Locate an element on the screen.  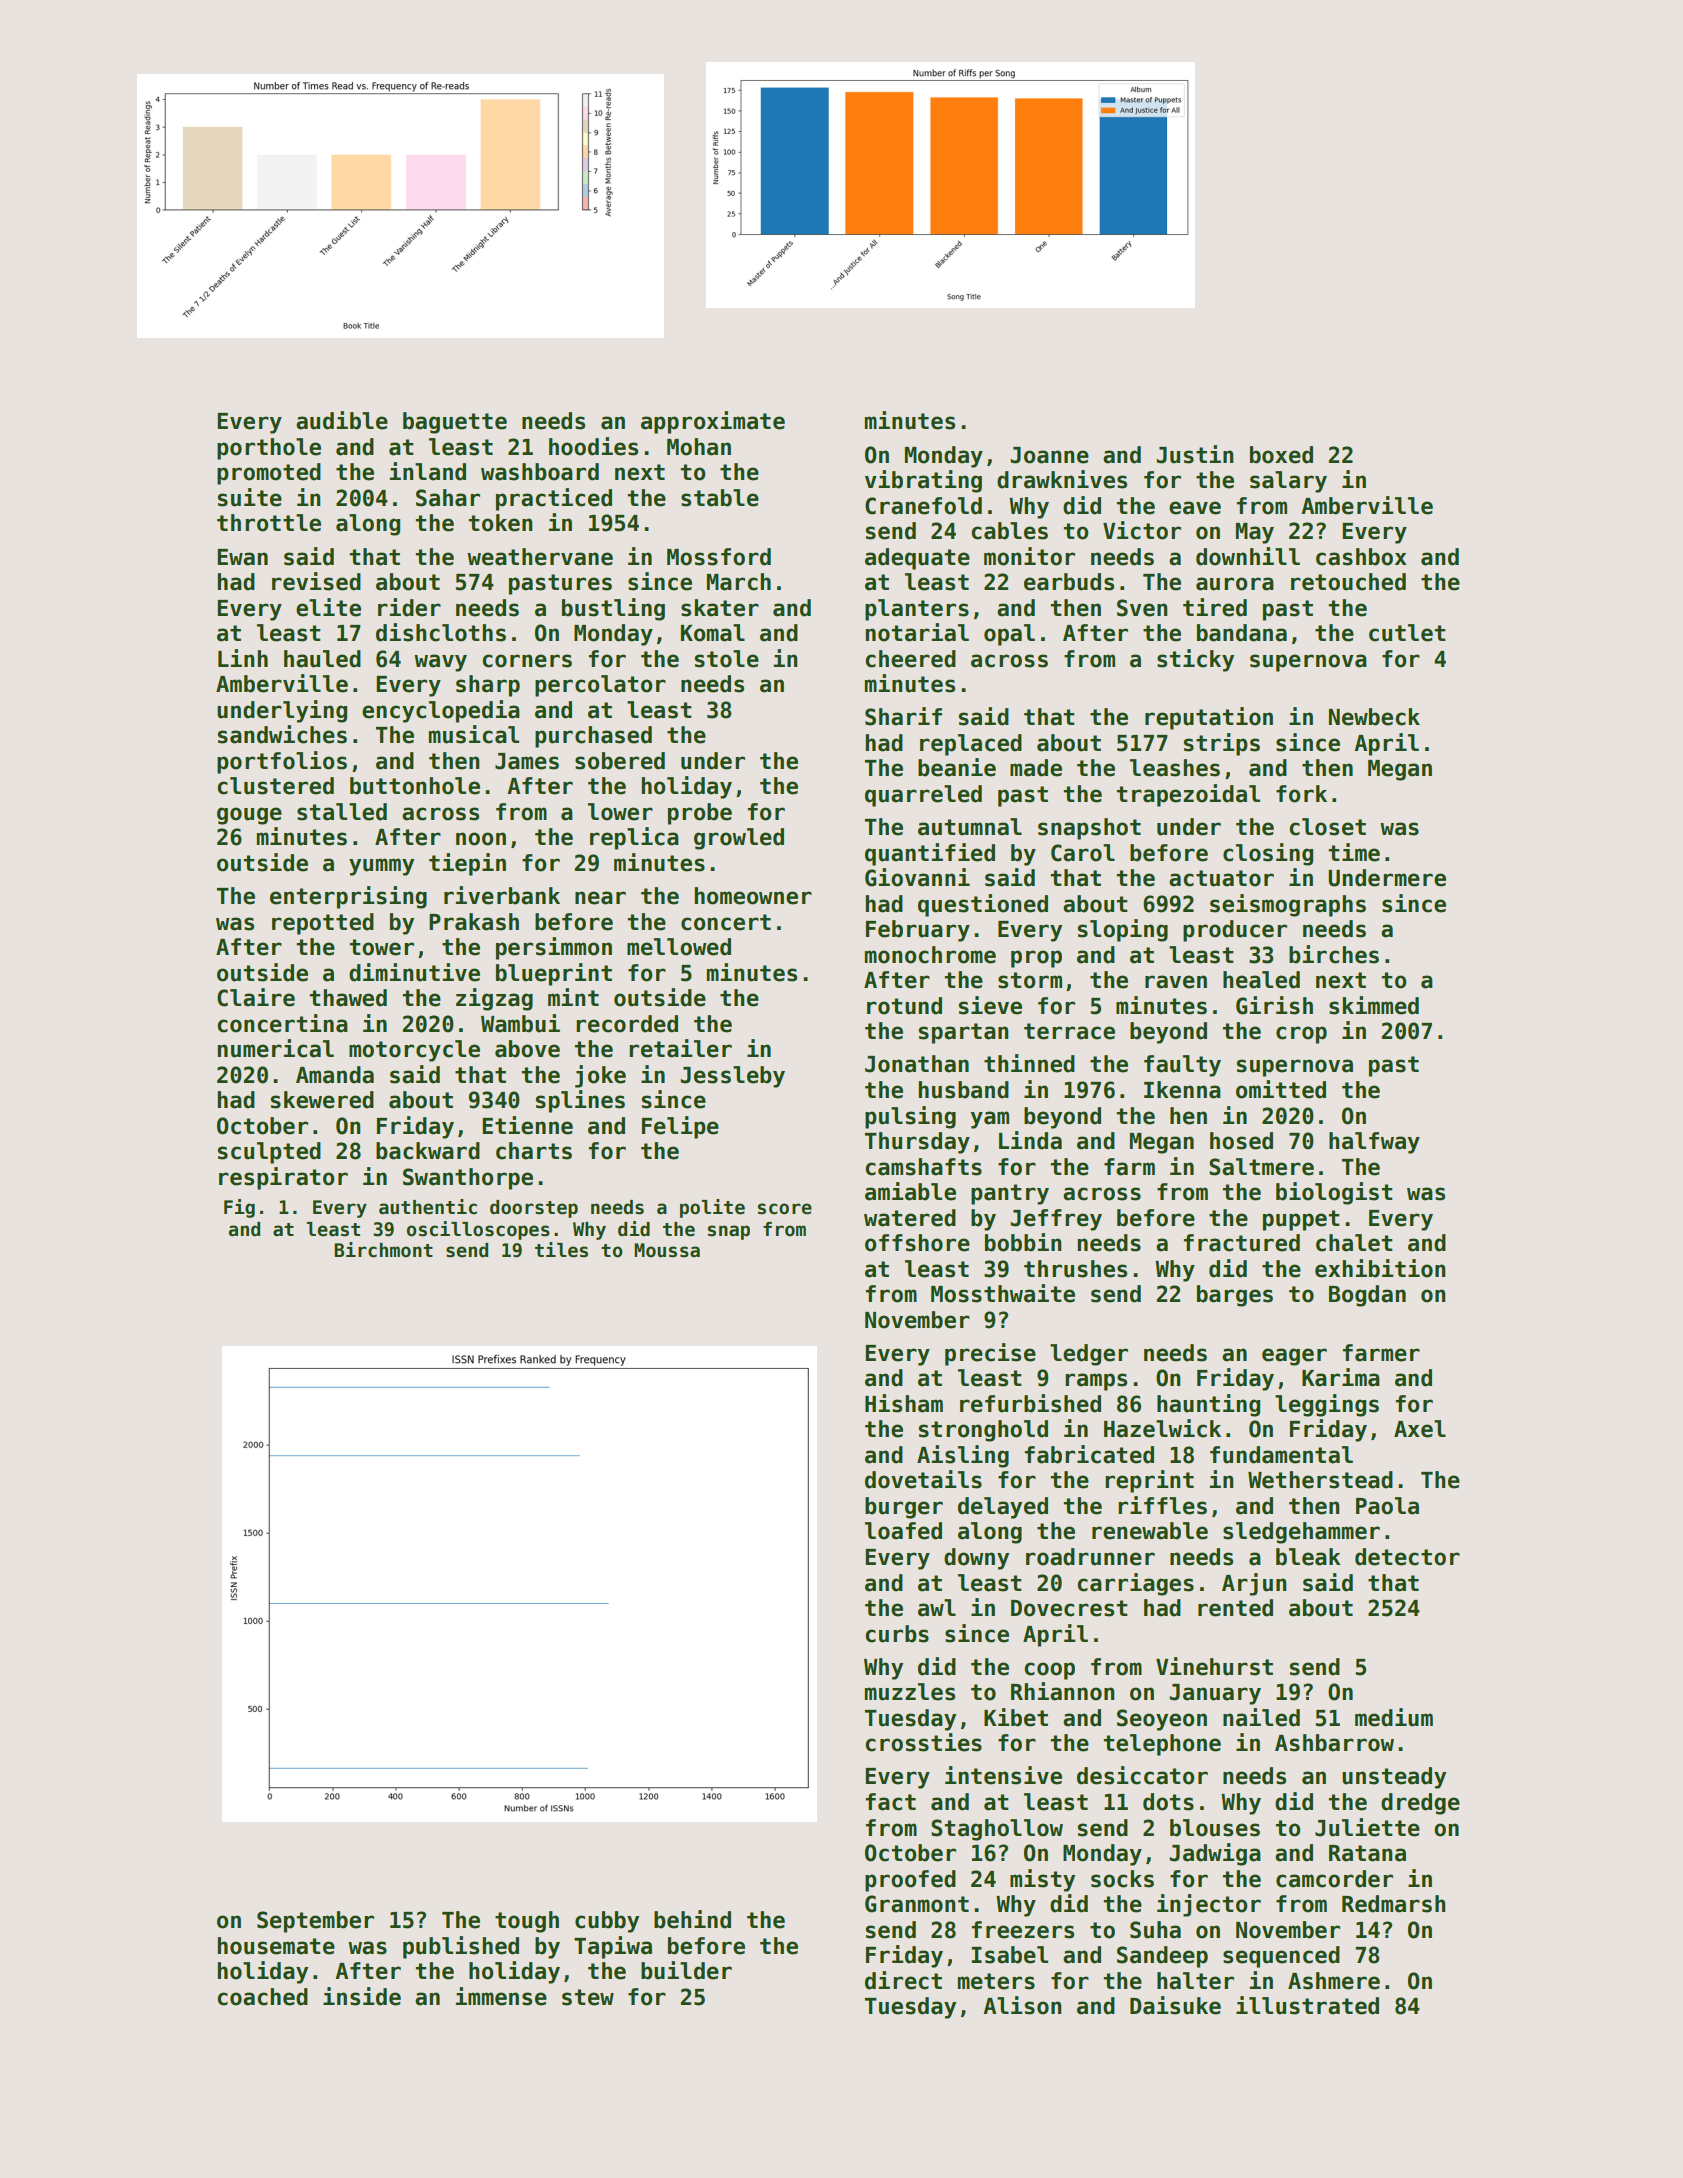
coached is located at coordinates (262, 1997).
